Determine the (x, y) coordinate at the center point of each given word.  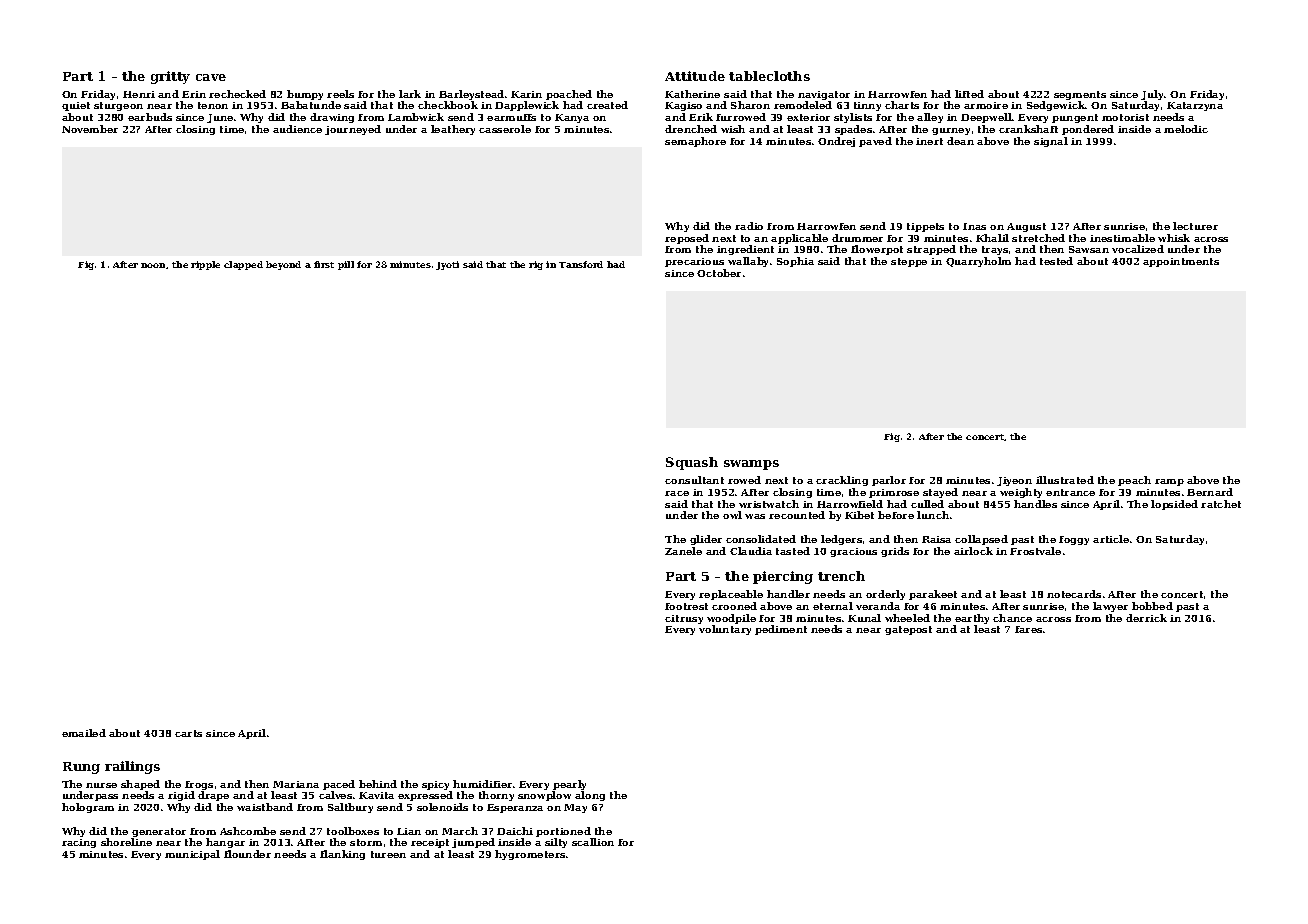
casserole (505, 129)
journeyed (353, 130)
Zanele (683, 551)
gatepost (908, 630)
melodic (1186, 129)
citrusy (684, 619)
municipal (192, 855)
